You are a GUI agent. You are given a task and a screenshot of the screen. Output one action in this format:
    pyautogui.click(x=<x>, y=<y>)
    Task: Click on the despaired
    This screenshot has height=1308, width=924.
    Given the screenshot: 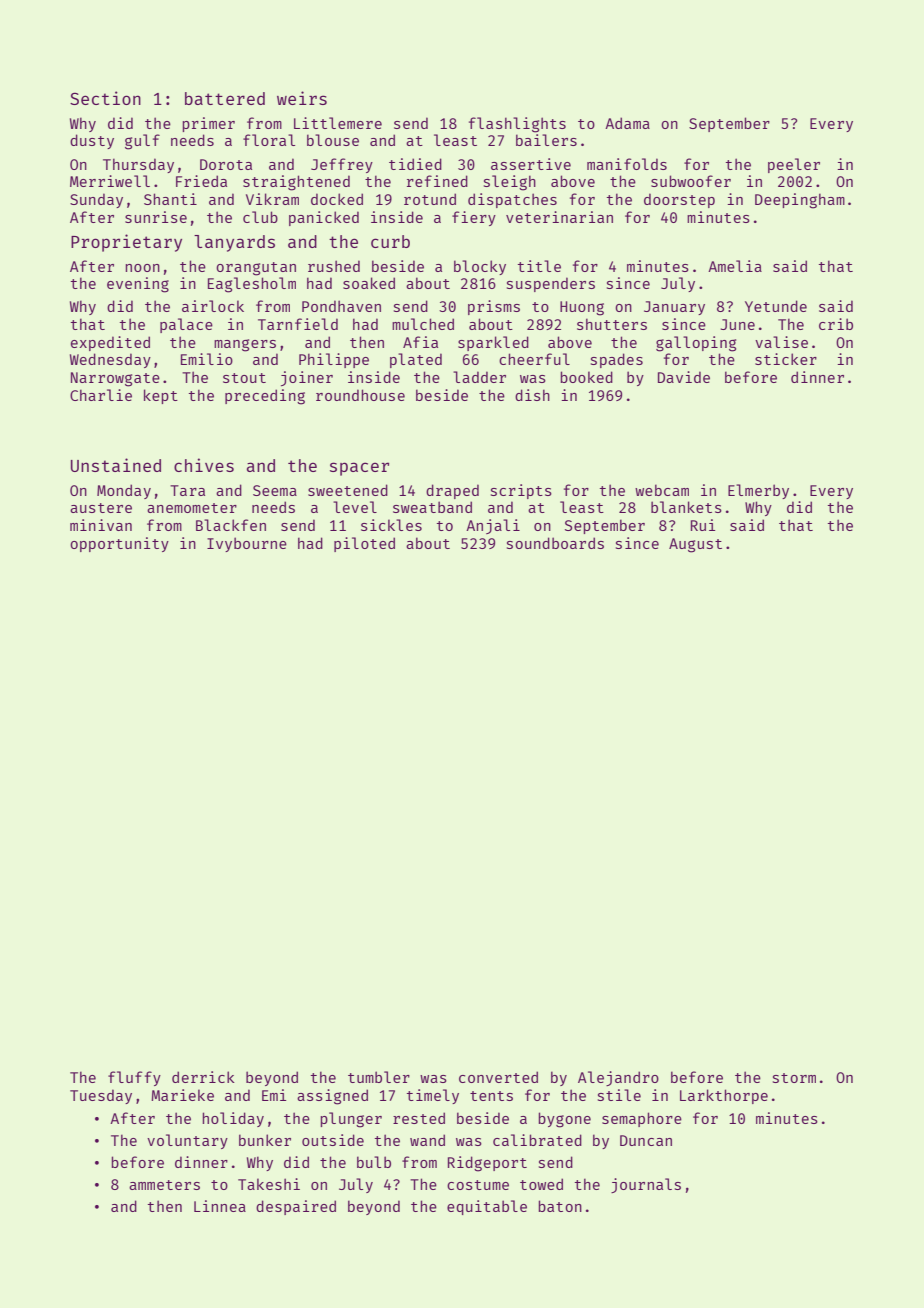 What is the action you would take?
    pyautogui.click(x=296, y=1207)
